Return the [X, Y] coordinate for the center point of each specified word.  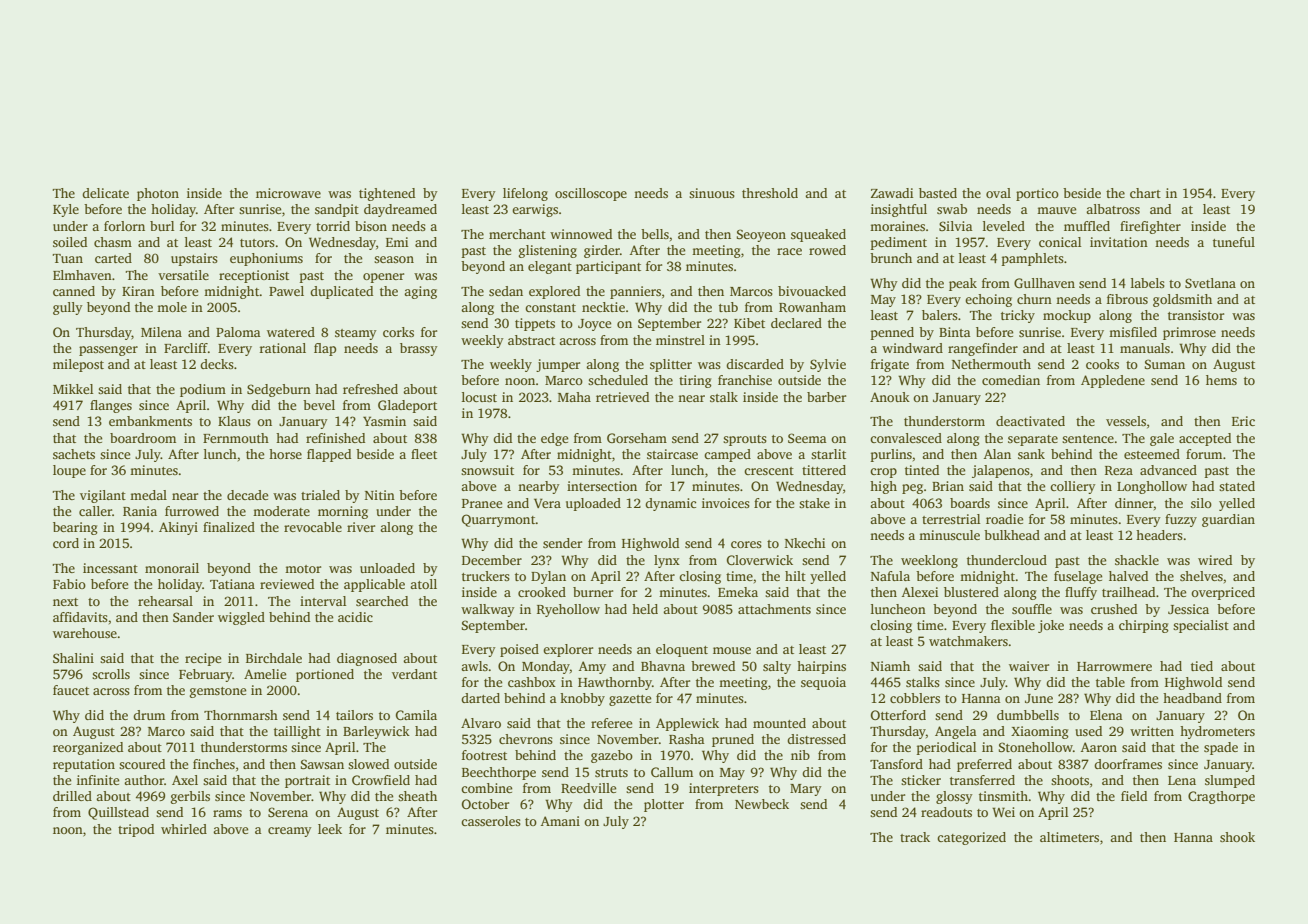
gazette [630, 700]
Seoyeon [761, 235]
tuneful [1234, 242]
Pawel [286, 291]
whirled [184, 829]
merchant [517, 234]
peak [963, 284]
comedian [1011, 380]
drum [149, 715]
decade [248, 495]
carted [113, 258]
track [915, 837]
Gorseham [637, 438]
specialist [1201, 626]
